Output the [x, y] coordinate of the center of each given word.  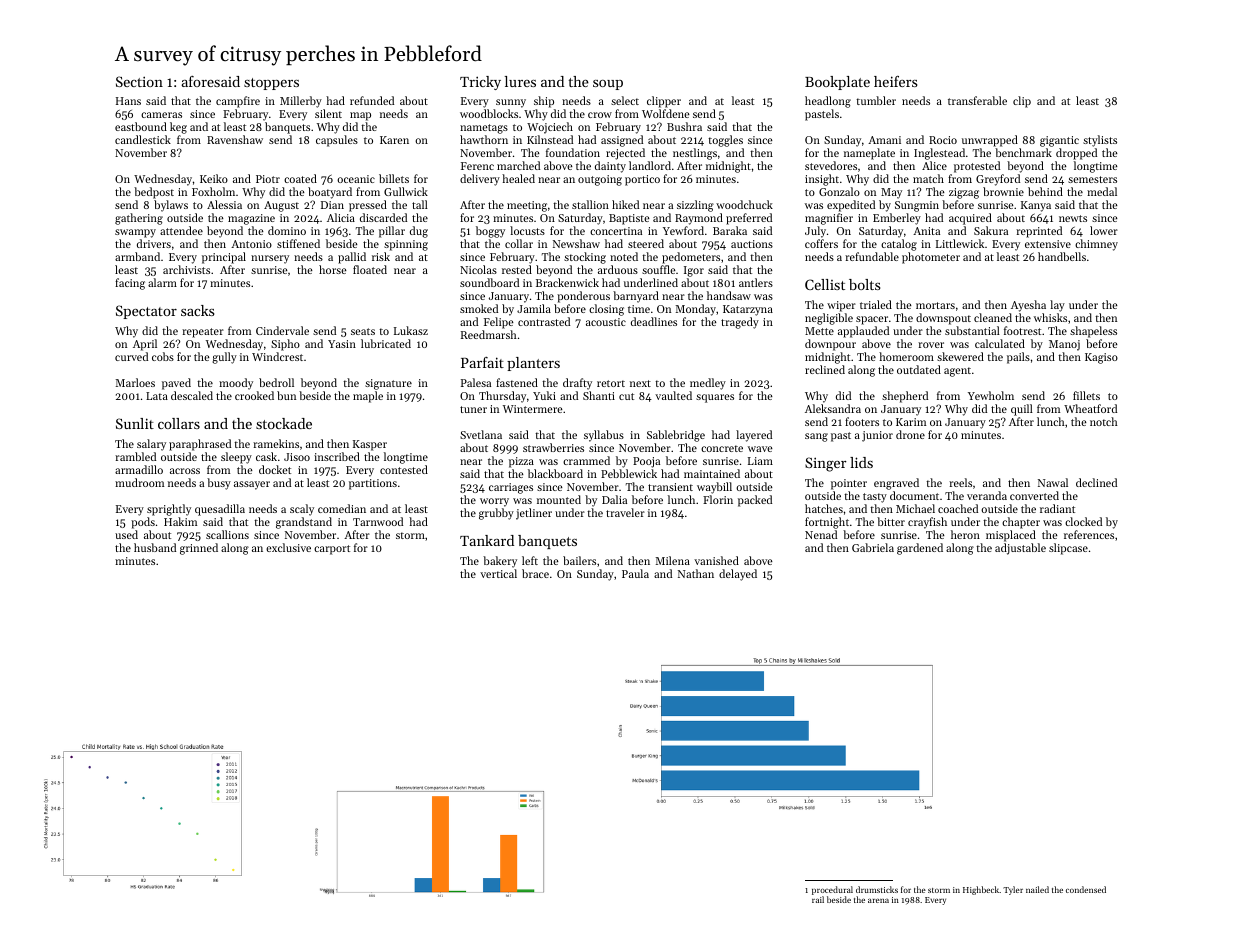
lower [1104, 230]
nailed [1037, 889]
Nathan [696, 573]
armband [137, 256]
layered [754, 436]
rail [818, 899]
